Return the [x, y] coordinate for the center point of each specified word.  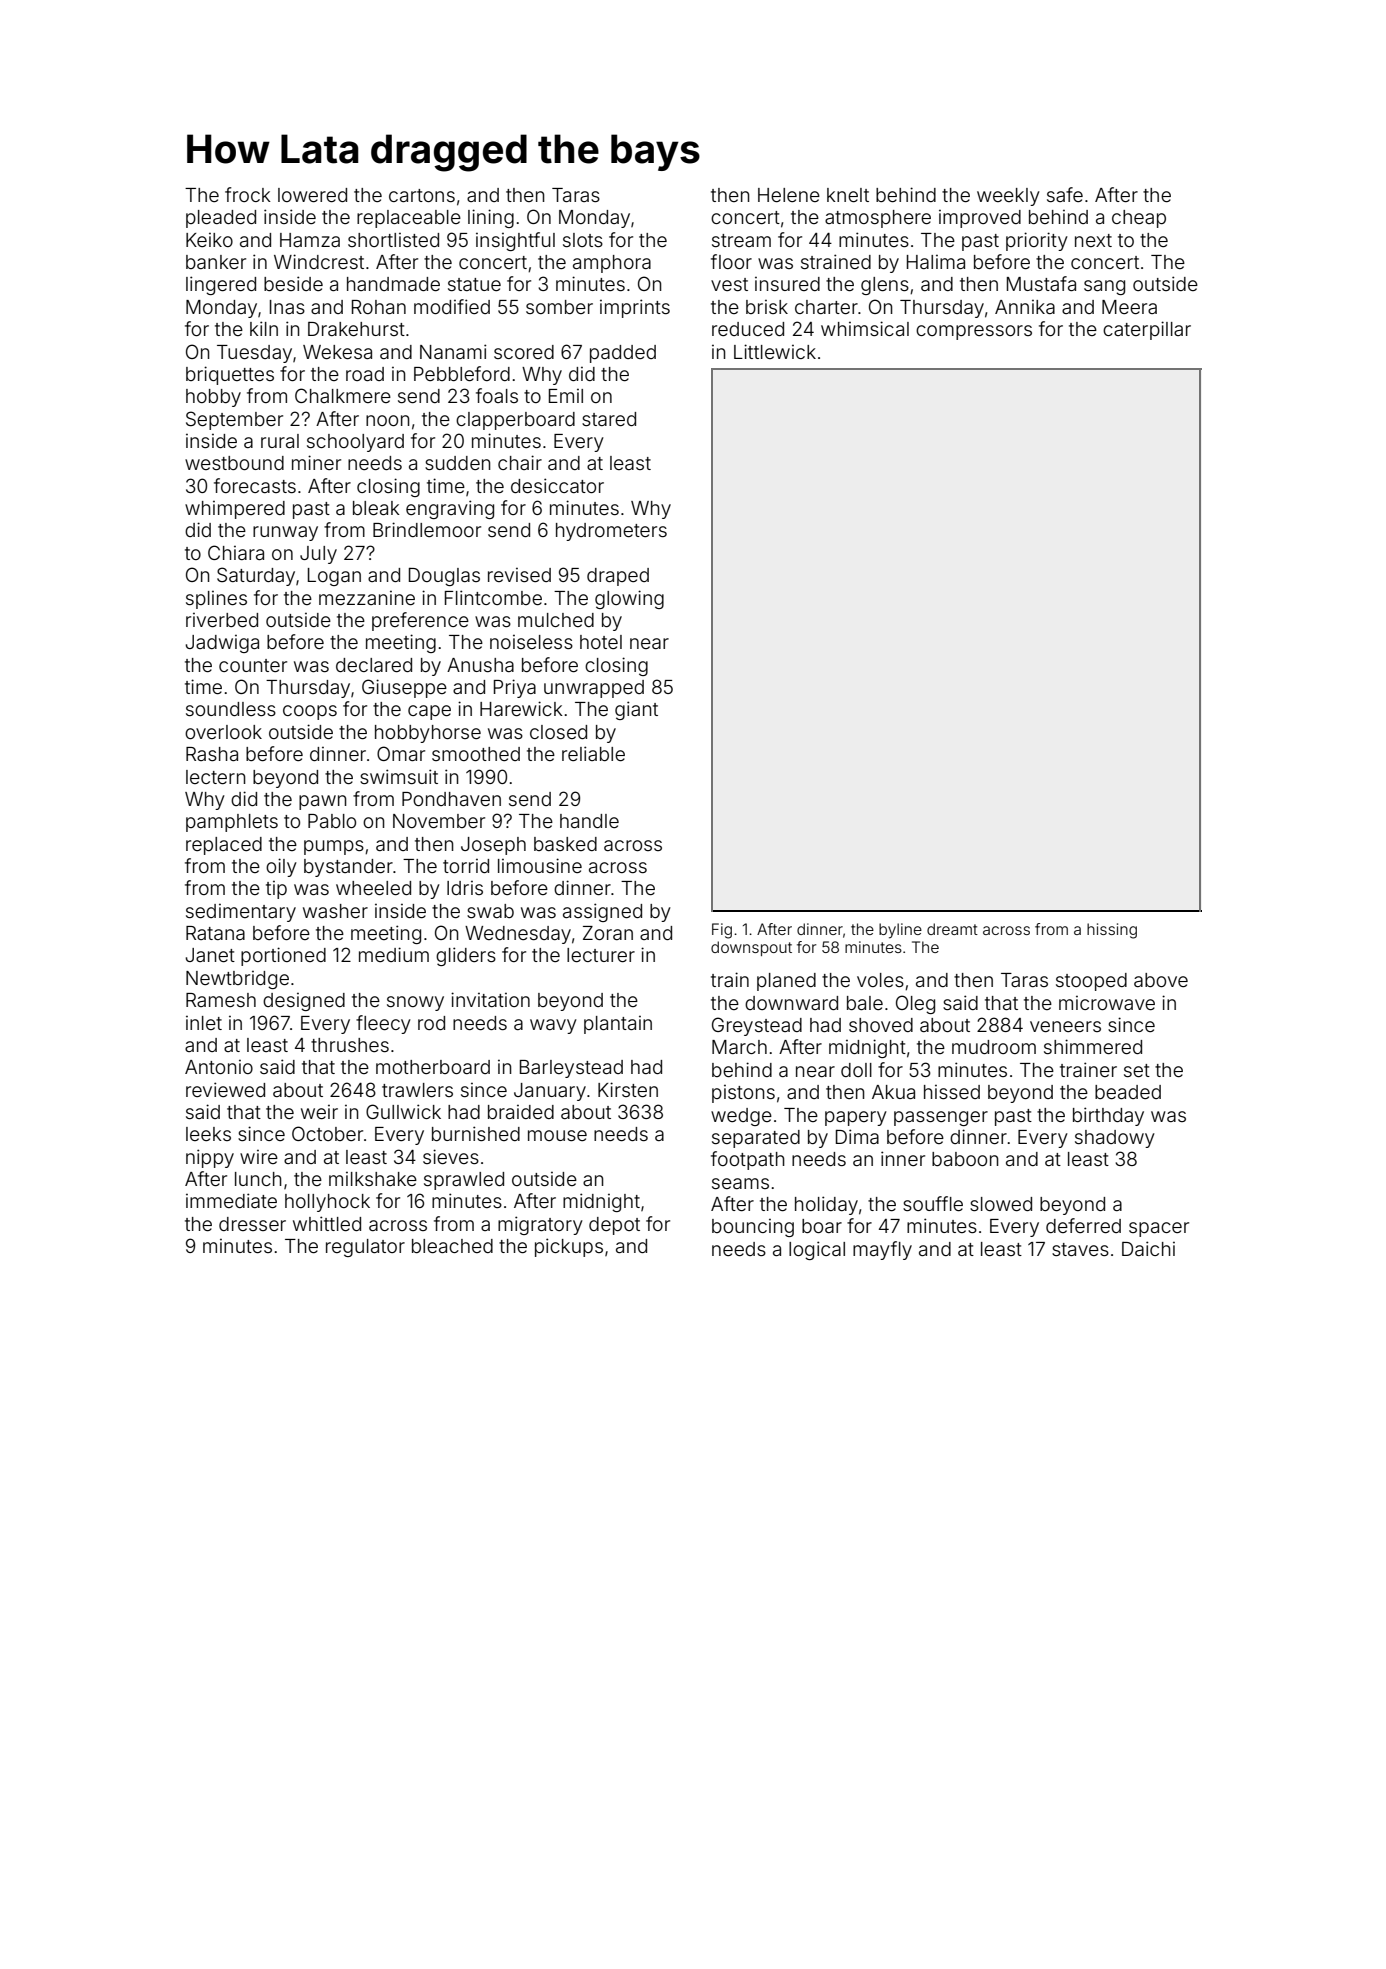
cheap [1139, 219]
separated [756, 1139]
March [739, 1047]
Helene [789, 195]
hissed [952, 1092]
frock [248, 194]
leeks [208, 1134]
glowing [629, 599]
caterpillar [1147, 330]
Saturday [256, 576]
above [1161, 980]
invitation [490, 999]
